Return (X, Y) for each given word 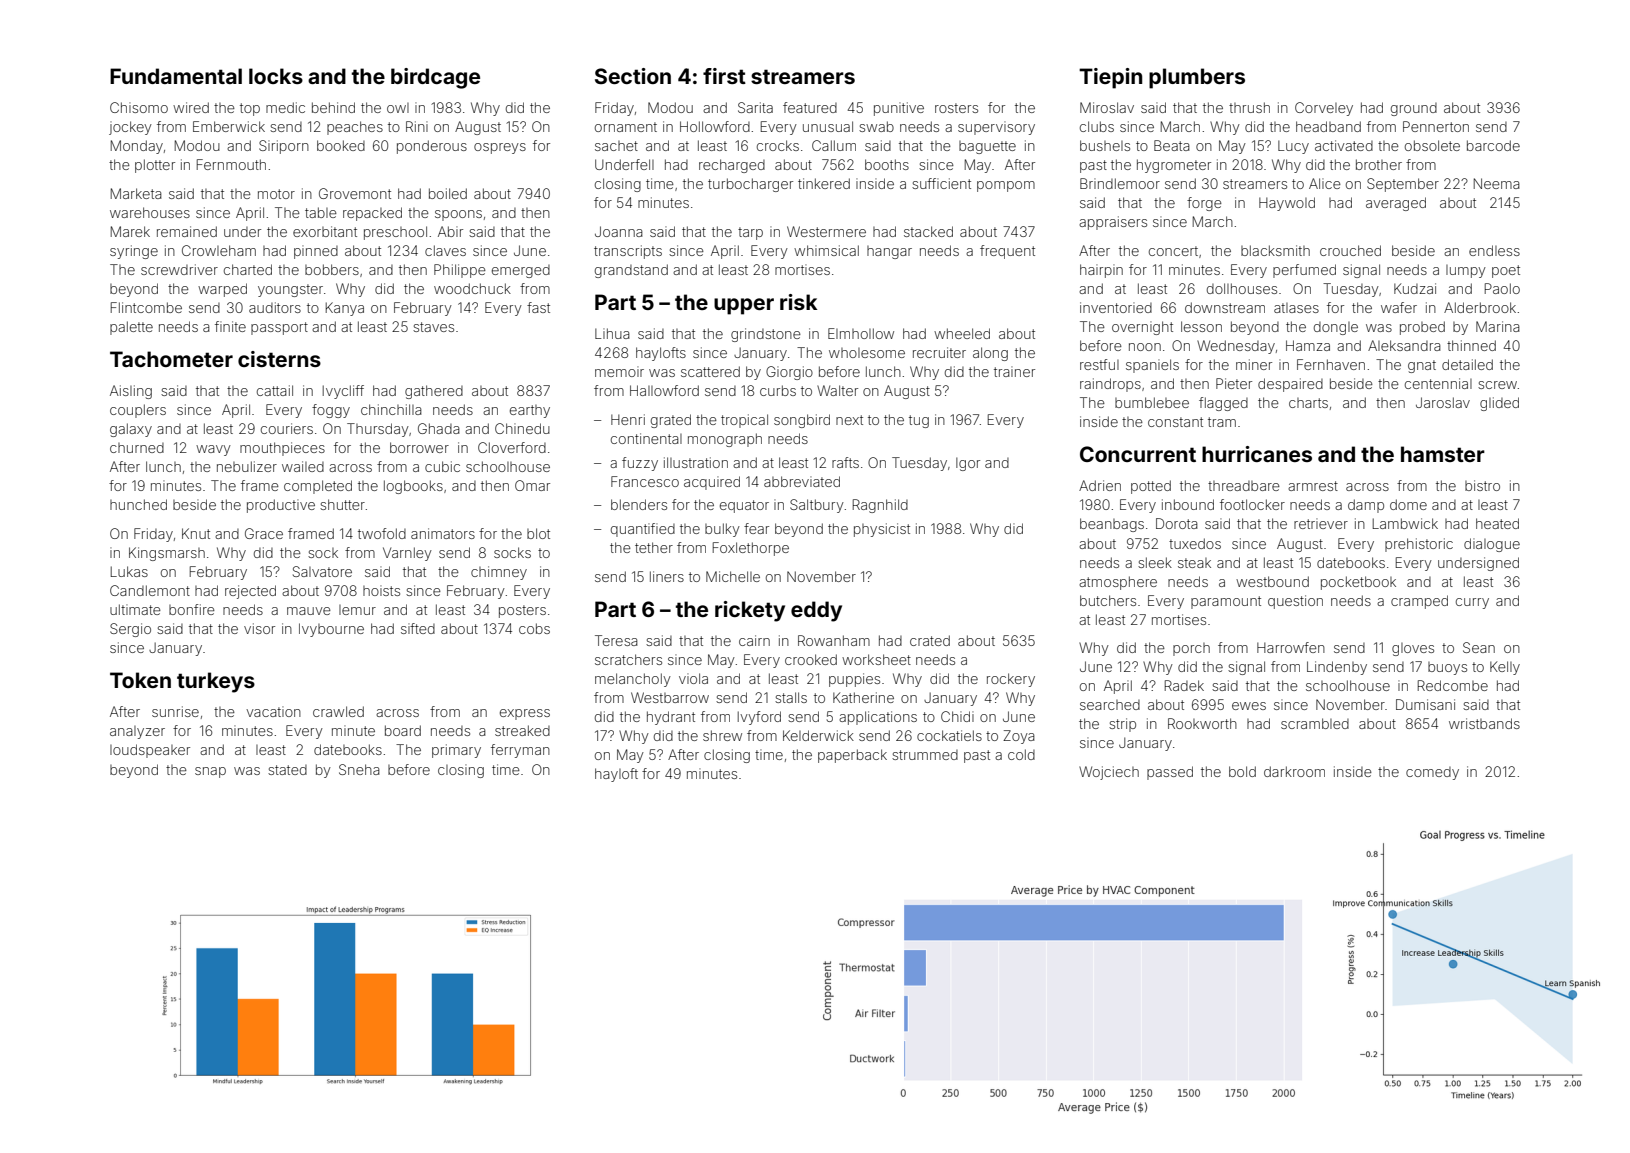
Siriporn (284, 147)
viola (693, 678)
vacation (273, 711)
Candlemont (150, 590)
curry (1472, 603)
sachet (616, 146)
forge (1204, 204)
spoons (458, 215)
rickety (750, 611)
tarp (750, 233)
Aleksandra (1404, 345)
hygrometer (1174, 166)
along (990, 354)
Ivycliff (343, 392)
